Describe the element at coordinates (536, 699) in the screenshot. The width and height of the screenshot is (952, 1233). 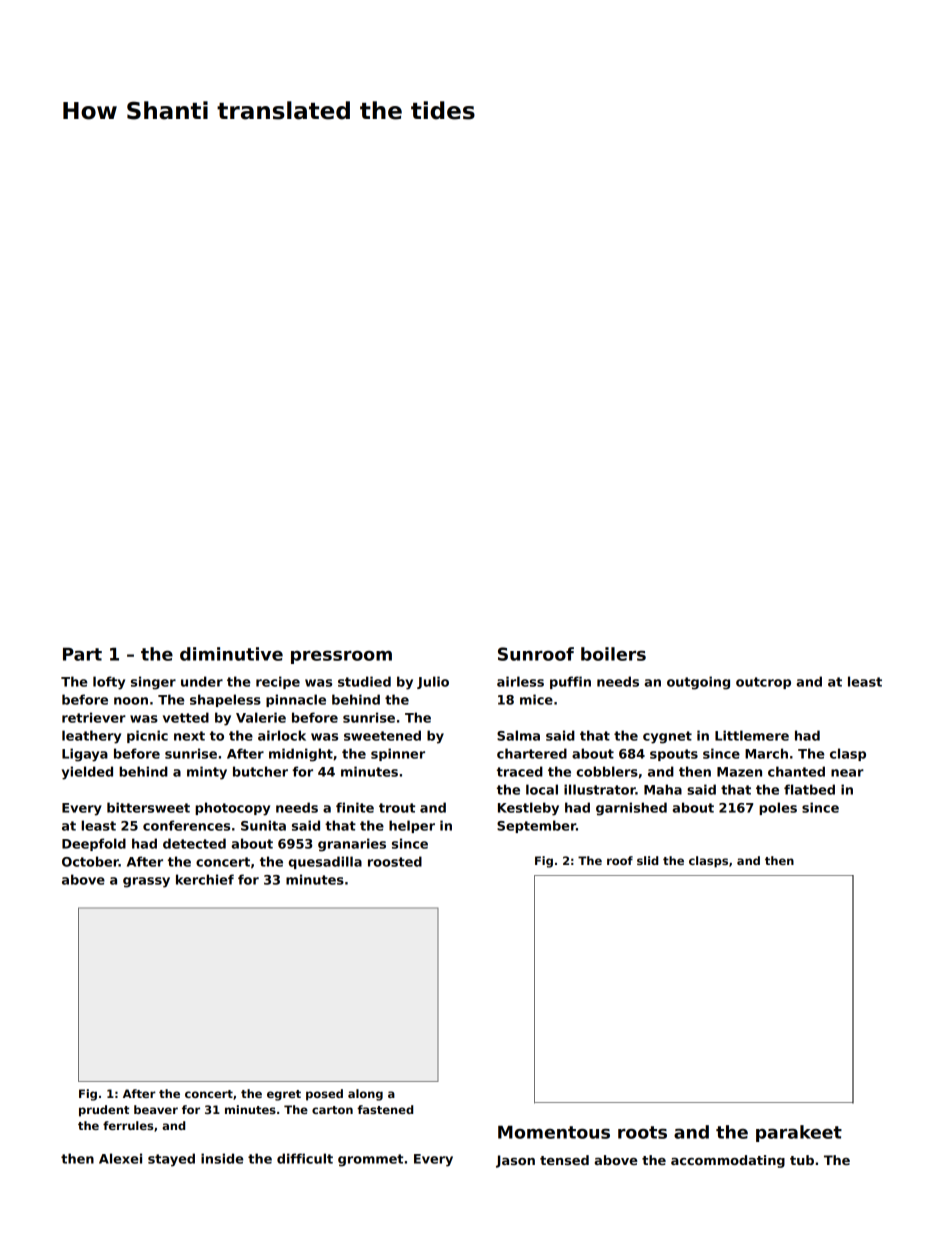
I see `mice` at that location.
